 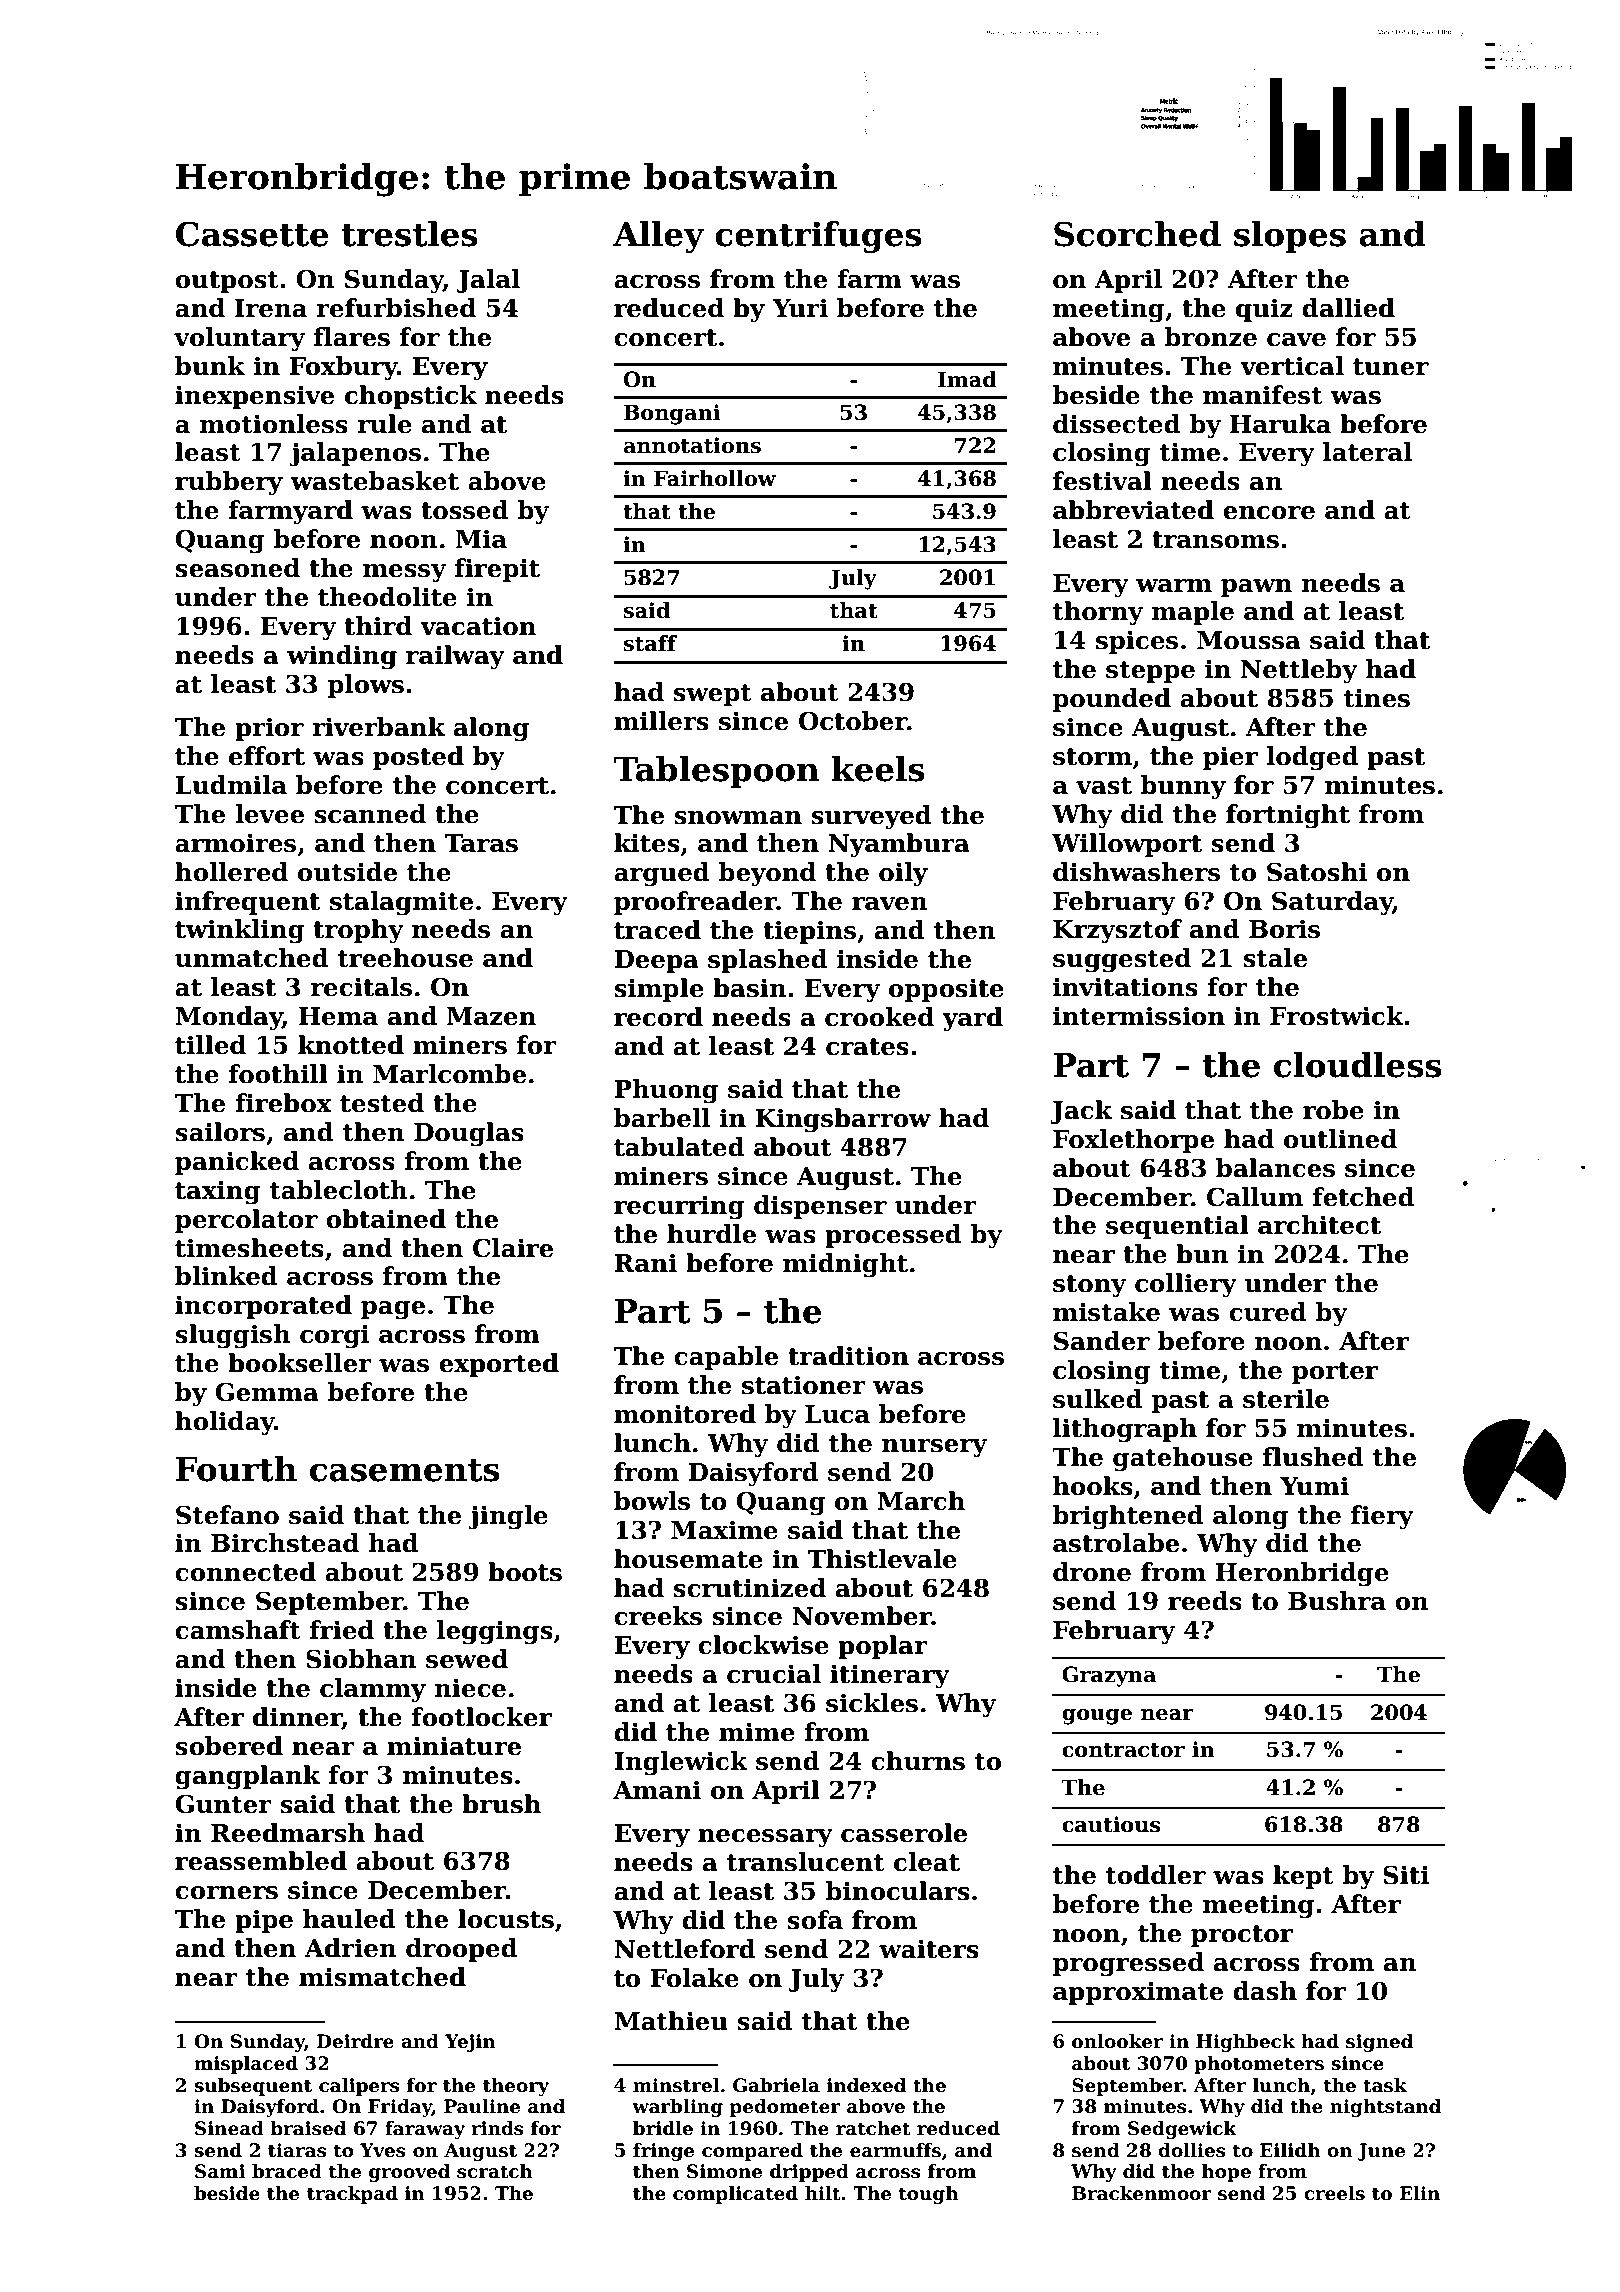 I want to click on Alley, so click(x=658, y=237).
